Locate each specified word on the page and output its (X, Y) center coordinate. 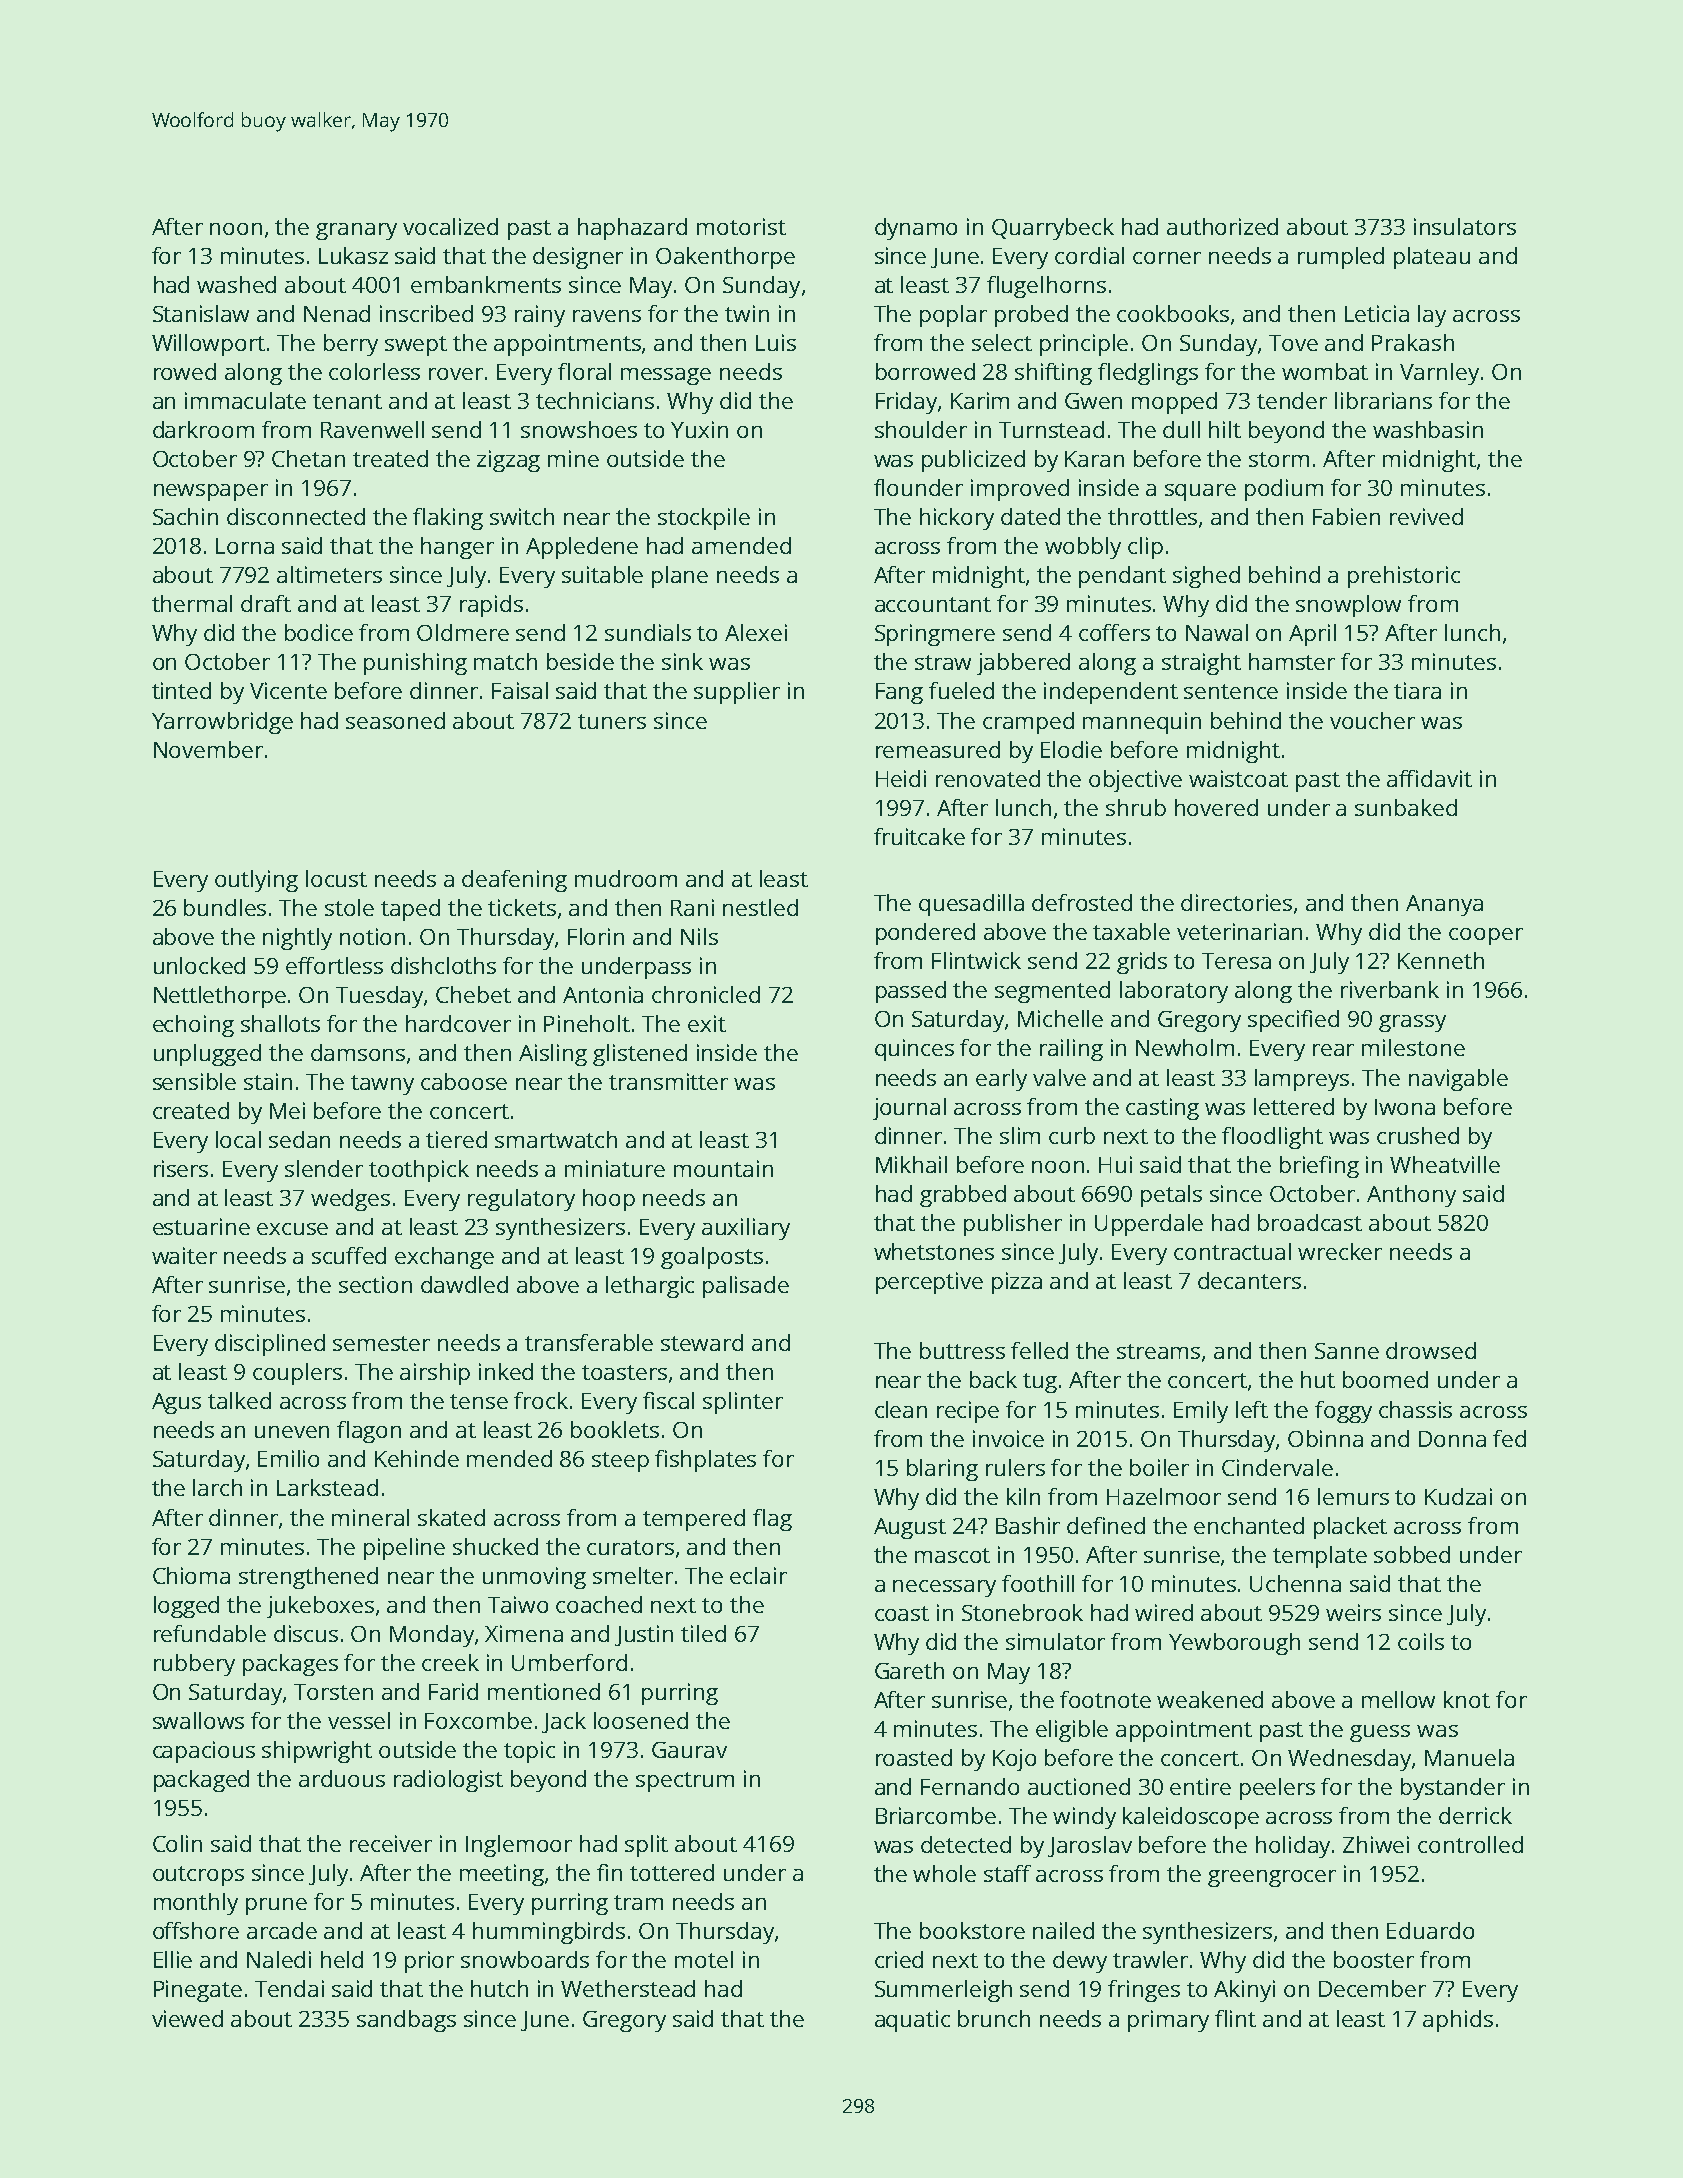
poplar (953, 316)
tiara (1417, 690)
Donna (1452, 1439)
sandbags (406, 2021)
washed (236, 284)
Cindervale (1277, 1467)
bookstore (972, 1930)
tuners (612, 721)
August (910, 1528)
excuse (292, 1229)
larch (217, 1487)
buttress (962, 1350)
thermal (192, 603)
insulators (1465, 226)
